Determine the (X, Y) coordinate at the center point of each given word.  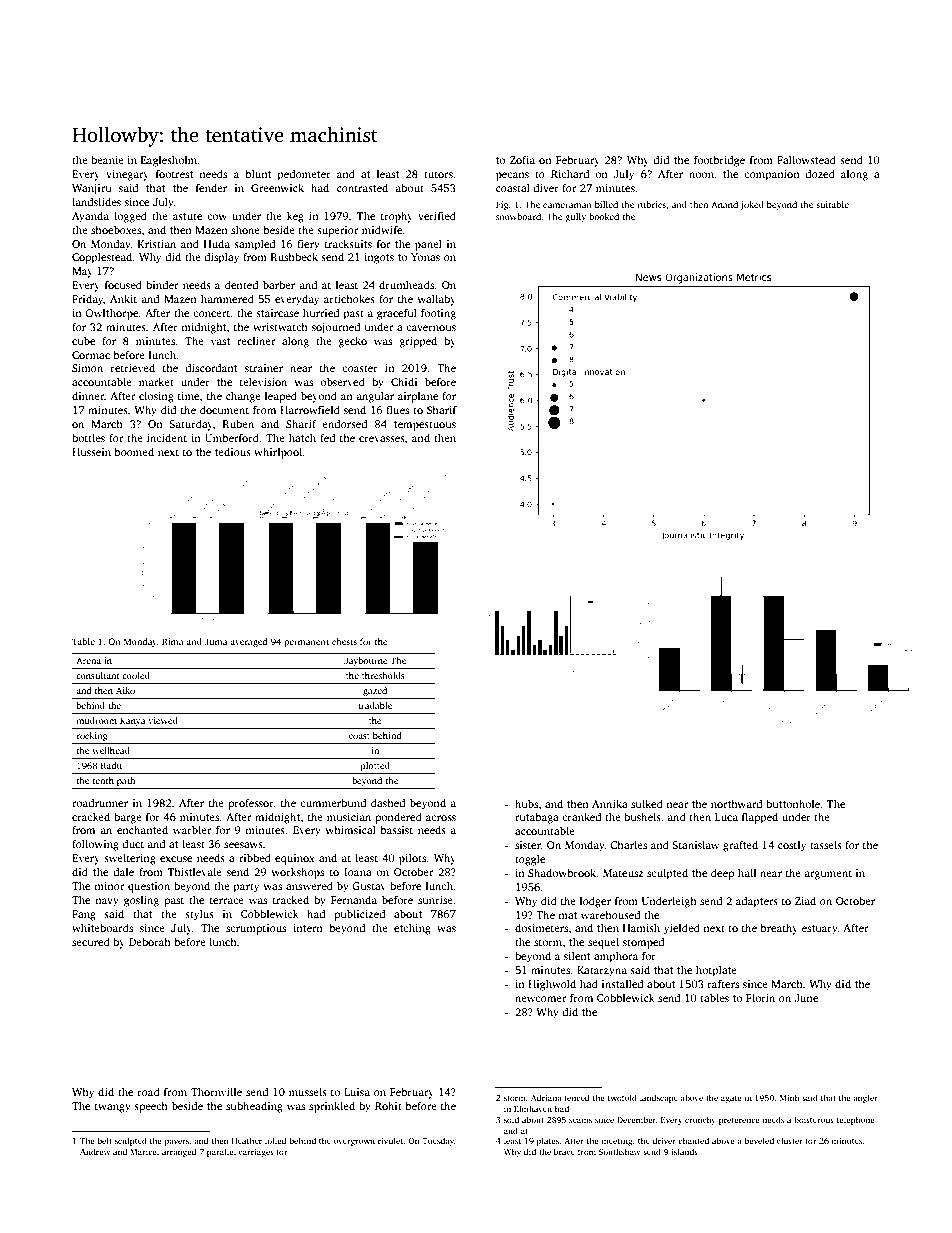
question (149, 887)
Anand (724, 204)
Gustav (369, 886)
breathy (779, 929)
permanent (306, 643)
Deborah (150, 941)
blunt (258, 173)
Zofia (522, 159)
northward (736, 803)
